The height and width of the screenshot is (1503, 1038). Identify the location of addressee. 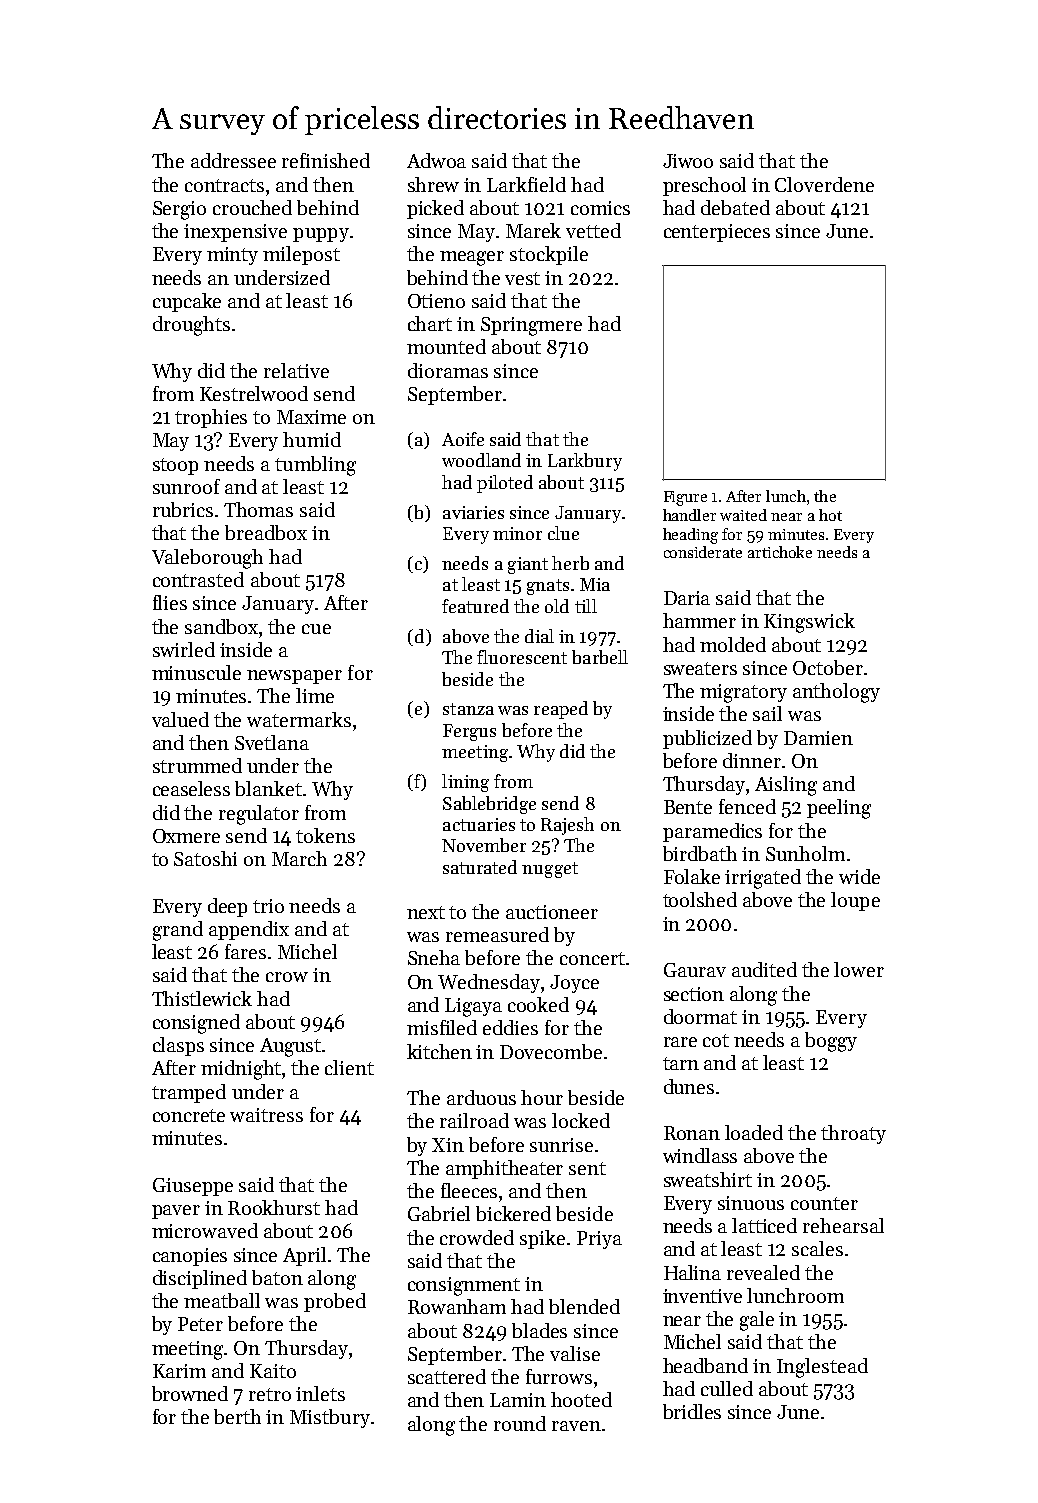
(233, 160).
